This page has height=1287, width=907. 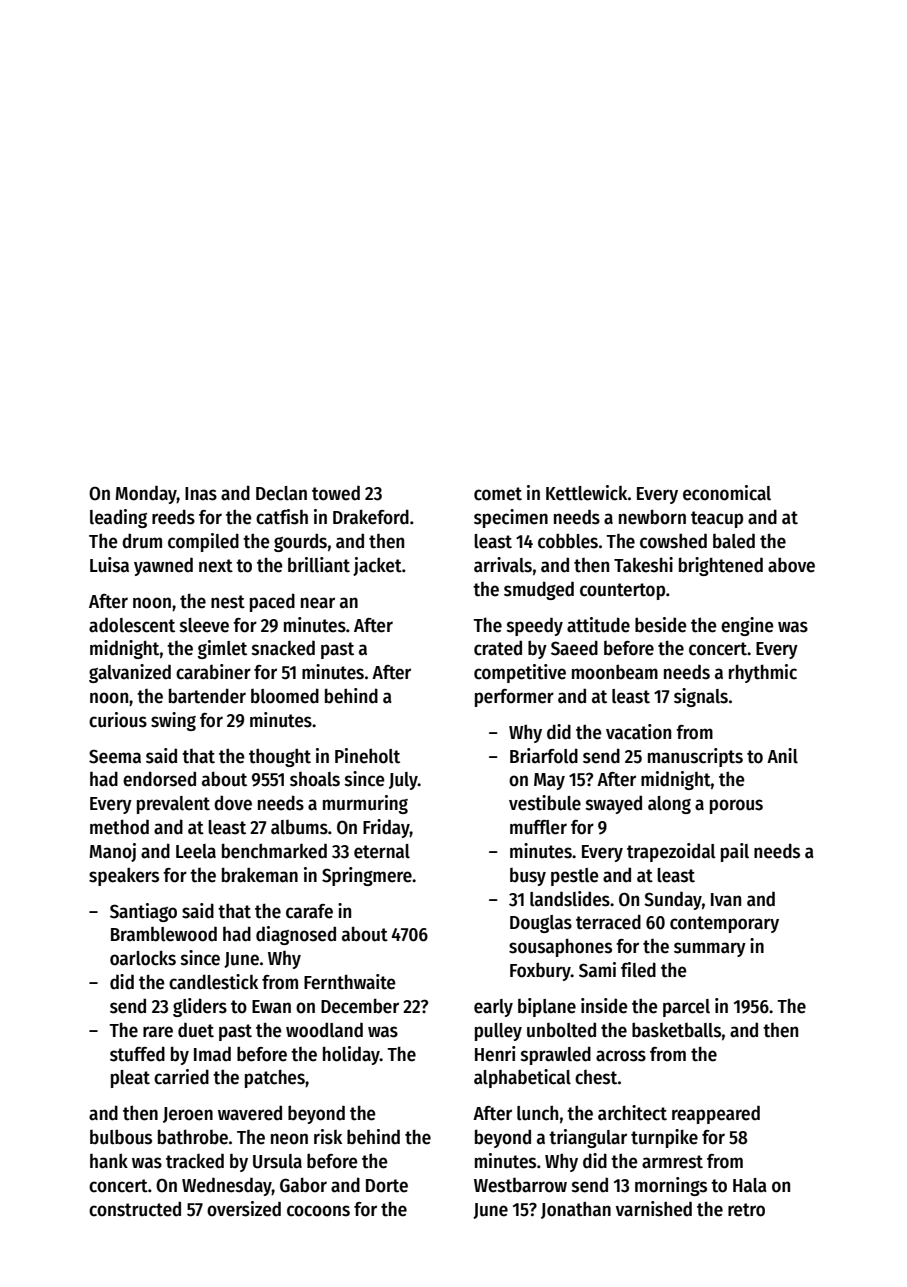 I want to click on economical, so click(x=727, y=493).
